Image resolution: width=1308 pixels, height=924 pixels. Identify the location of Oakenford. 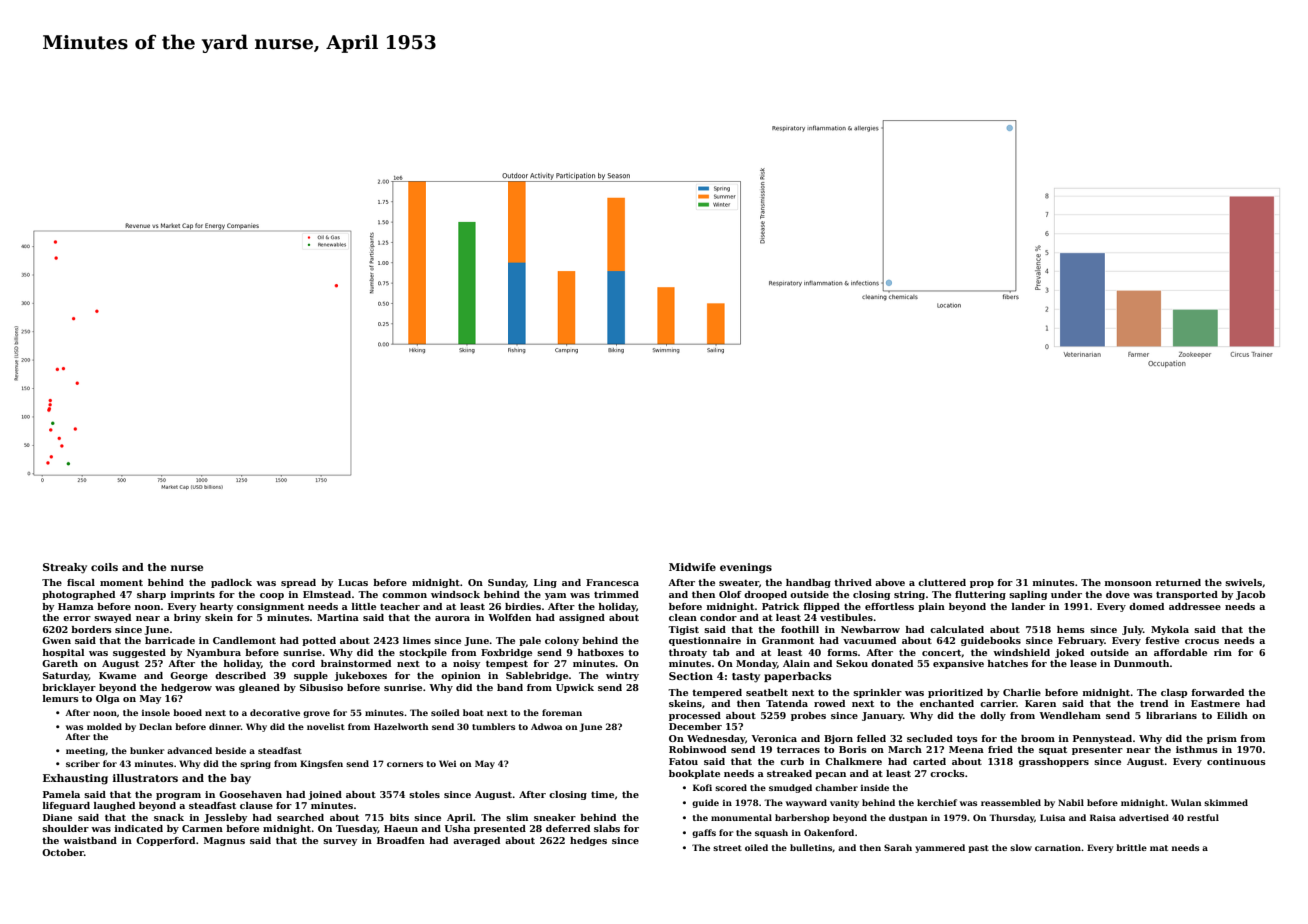
(829, 832).
